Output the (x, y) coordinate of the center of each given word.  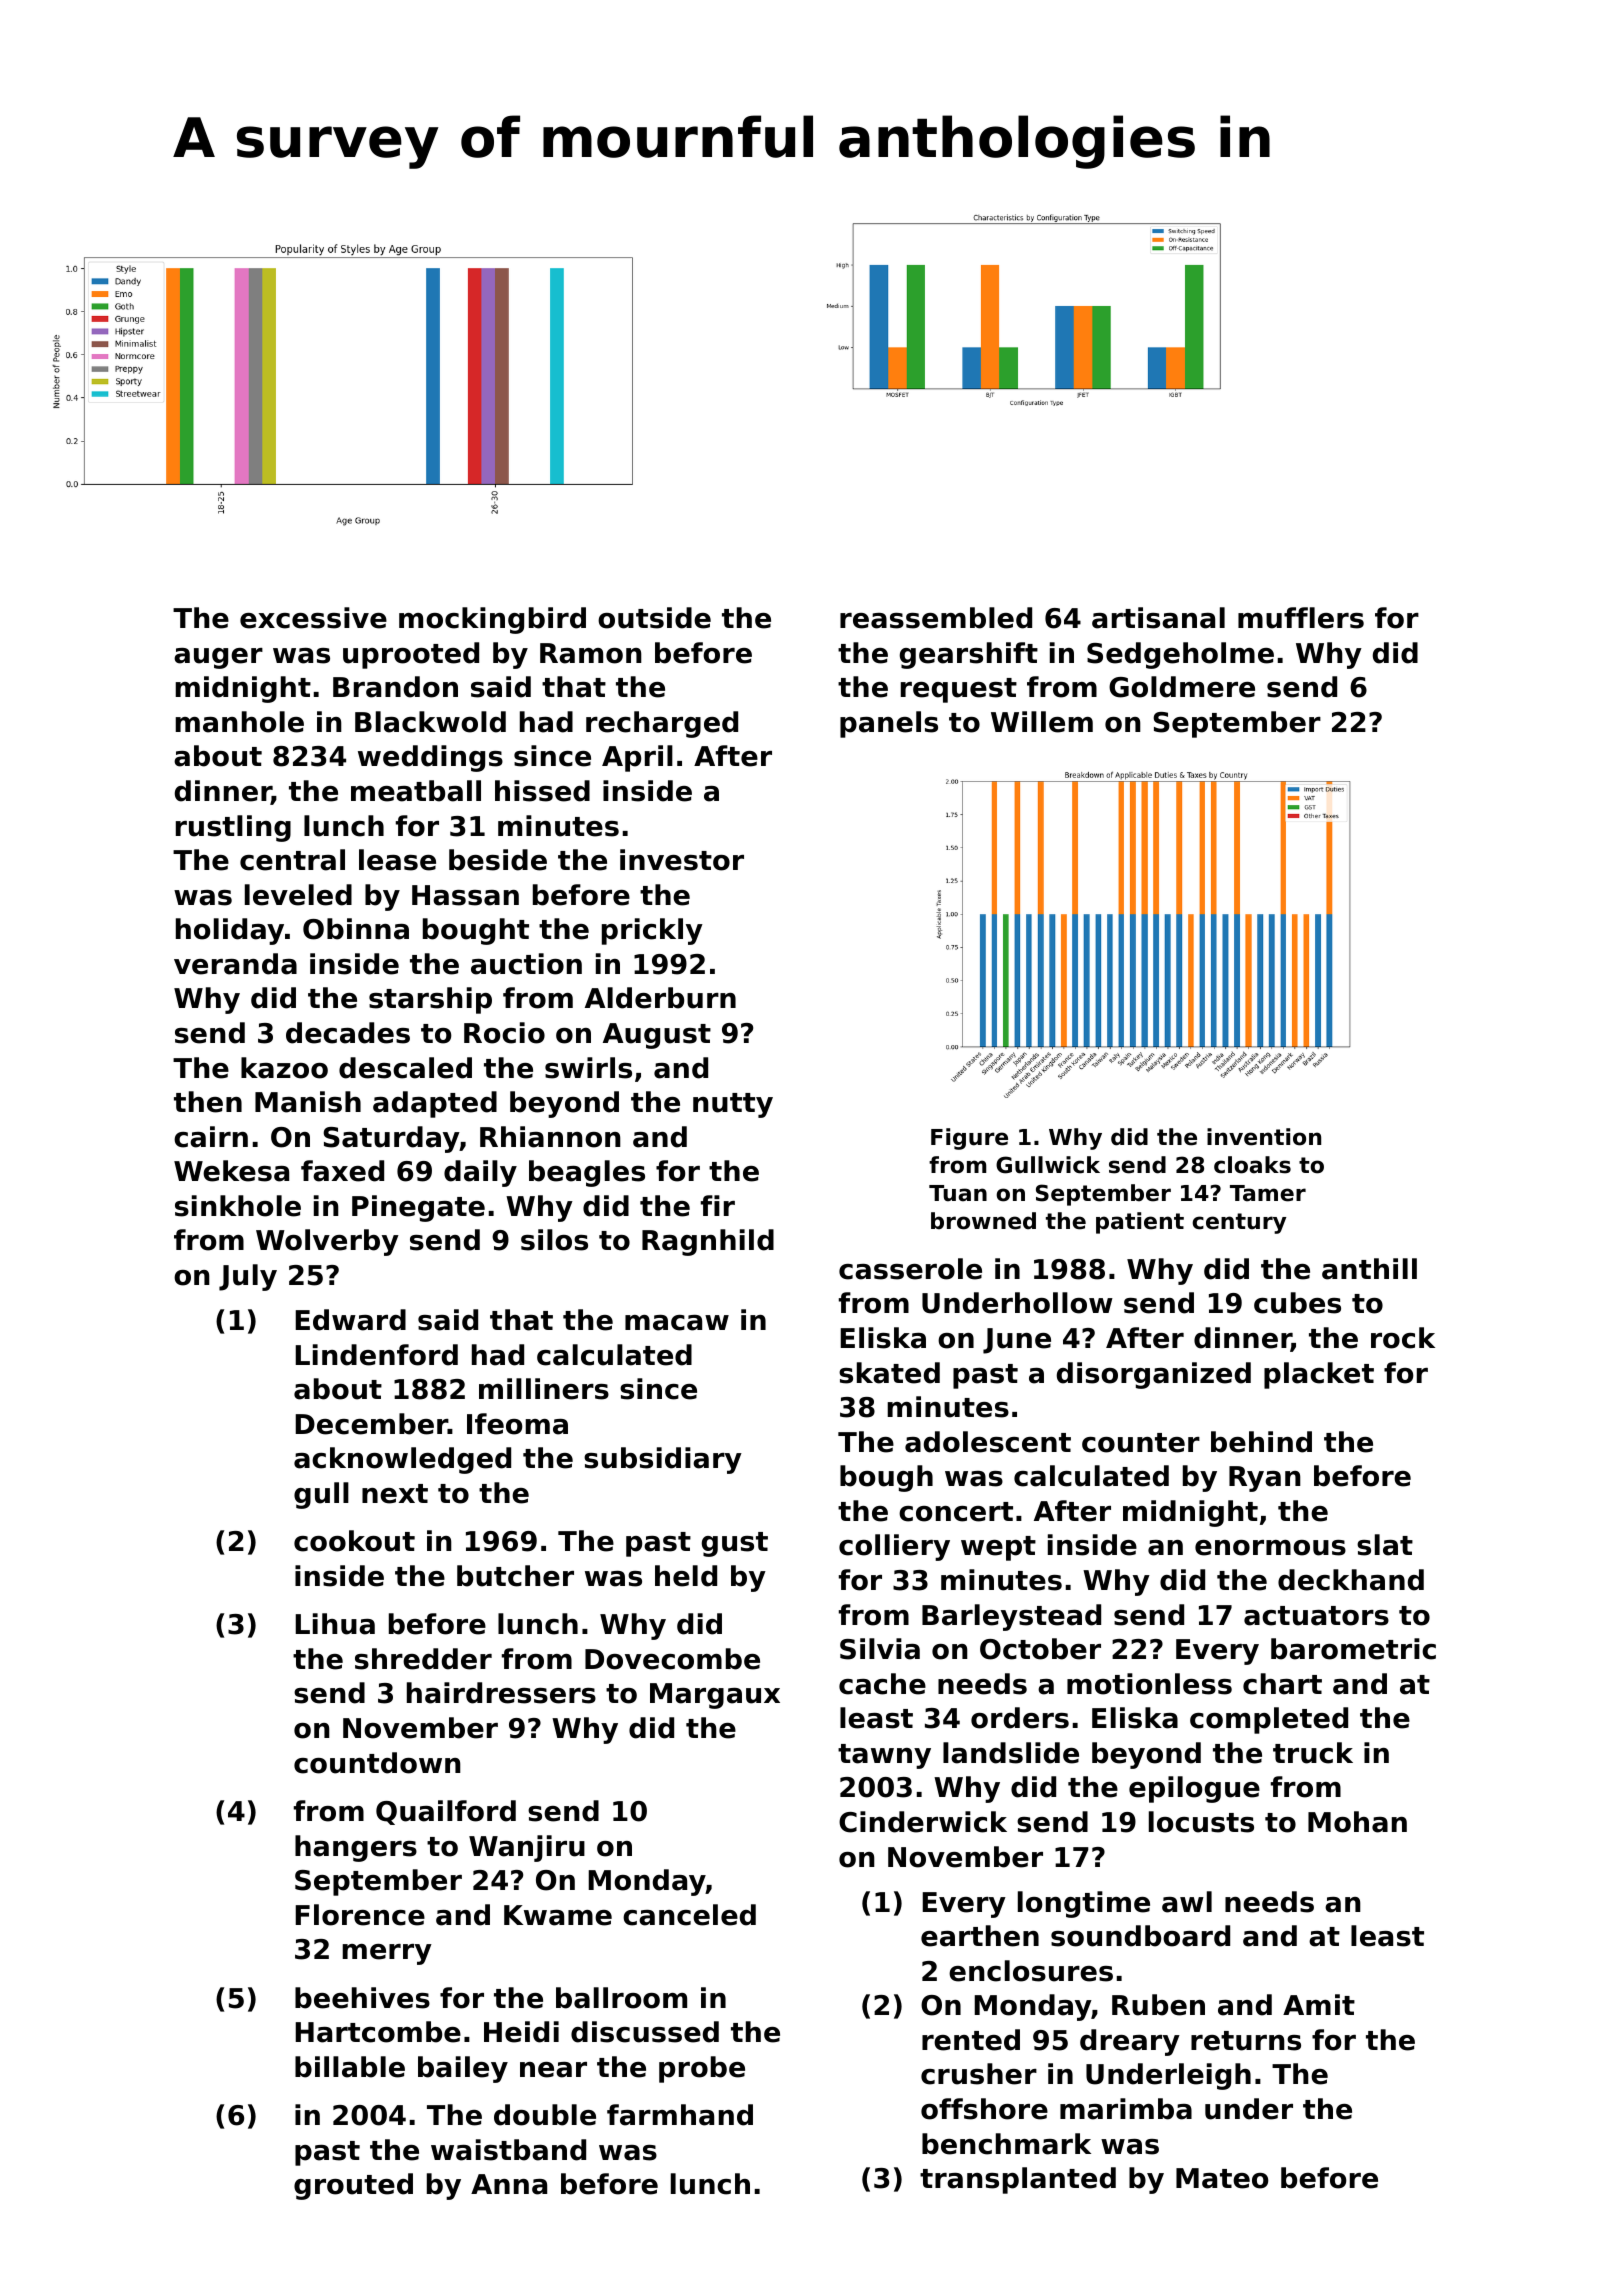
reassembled (936, 618)
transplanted (1018, 2180)
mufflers (1301, 618)
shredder (423, 1659)
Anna (509, 2184)
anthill (1369, 1269)
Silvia (880, 1649)
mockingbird (492, 620)
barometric (1353, 1649)
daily (480, 1173)
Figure (969, 1139)
